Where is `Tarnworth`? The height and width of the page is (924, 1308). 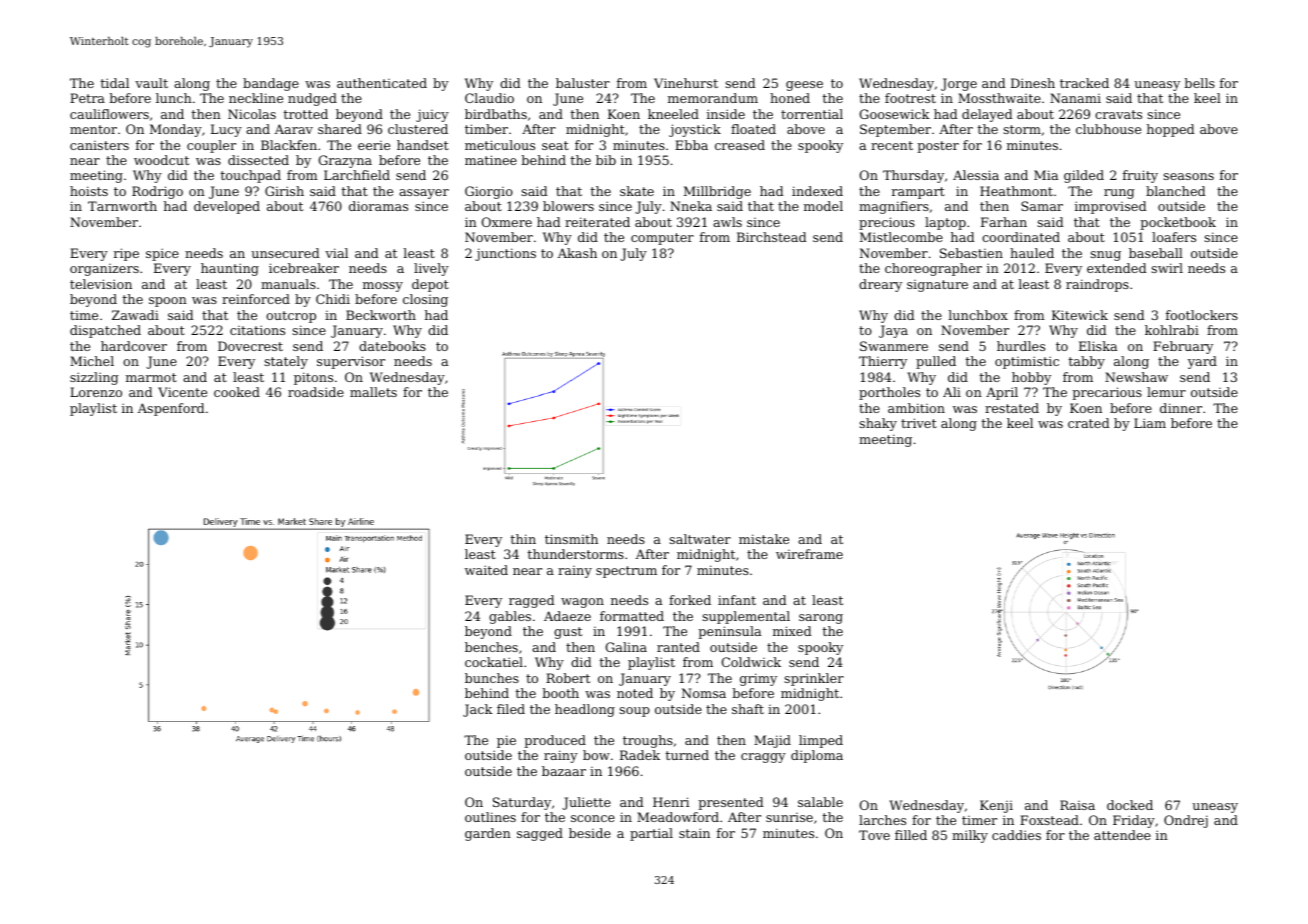
Tarnworth is located at coordinates (122, 206).
